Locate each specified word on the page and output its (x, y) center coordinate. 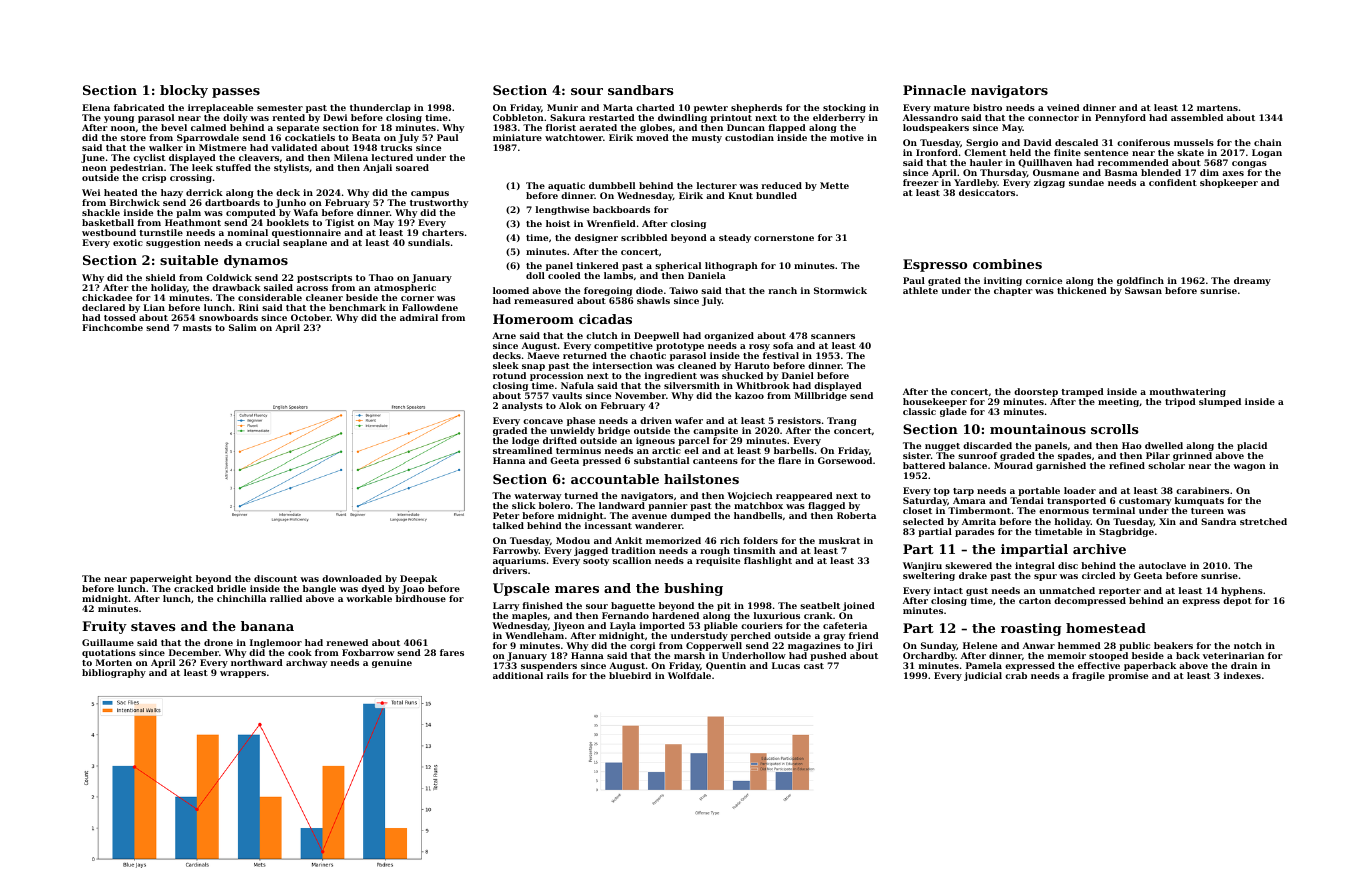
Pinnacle (934, 90)
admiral (419, 317)
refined (1127, 465)
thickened (1082, 290)
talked (508, 525)
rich (730, 540)
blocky (184, 91)
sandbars (640, 90)
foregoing (608, 291)
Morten (114, 662)
